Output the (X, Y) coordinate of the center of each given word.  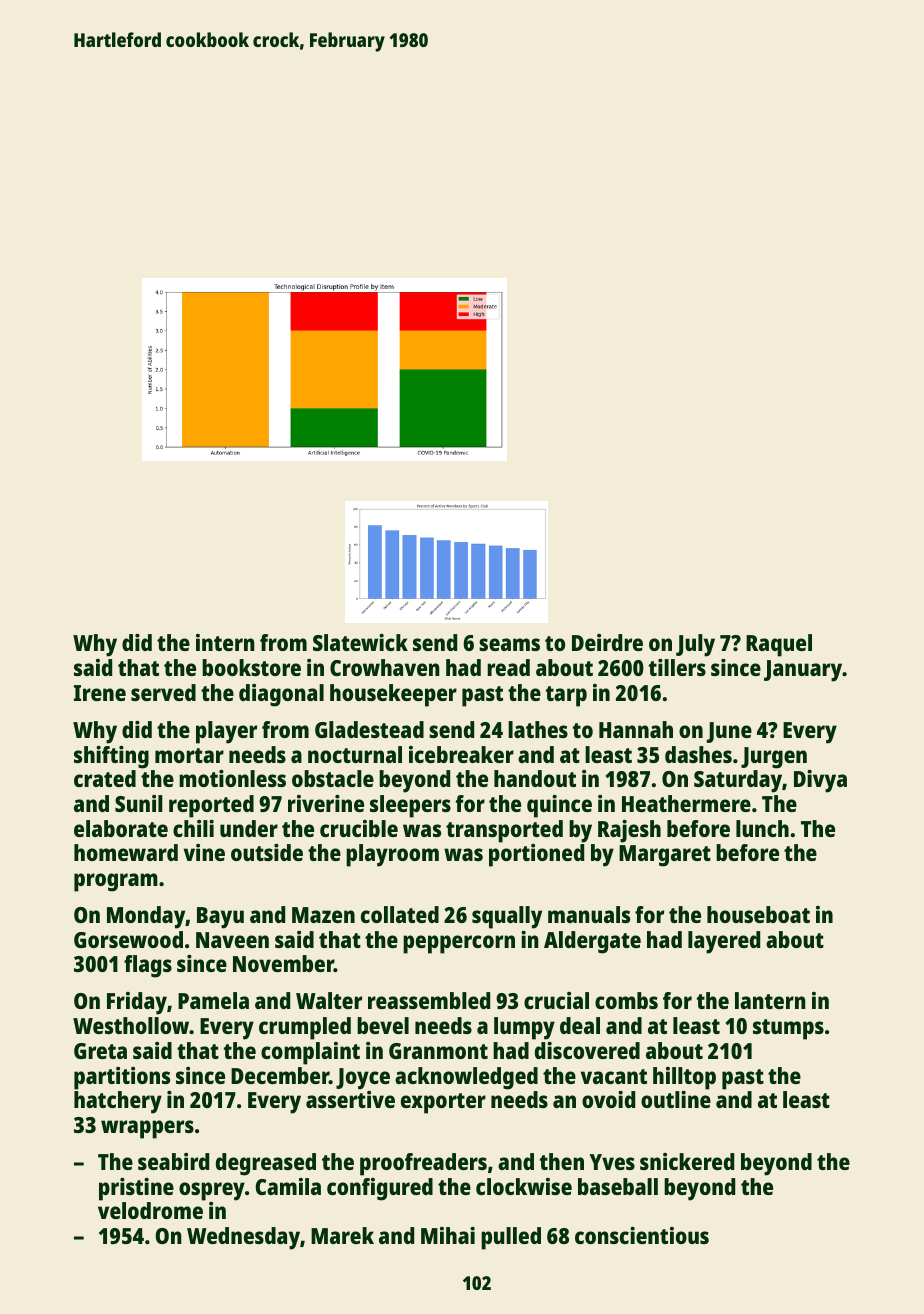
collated (400, 914)
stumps (788, 1029)
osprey (212, 1191)
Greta (100, 1051)
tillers (677, 667)
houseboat (758, 914)
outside (267, 852)
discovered (587, 1050)
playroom (392, 855)
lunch (762, 828)
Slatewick (360, 642)
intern (225, 642)
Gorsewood (128, 939)
